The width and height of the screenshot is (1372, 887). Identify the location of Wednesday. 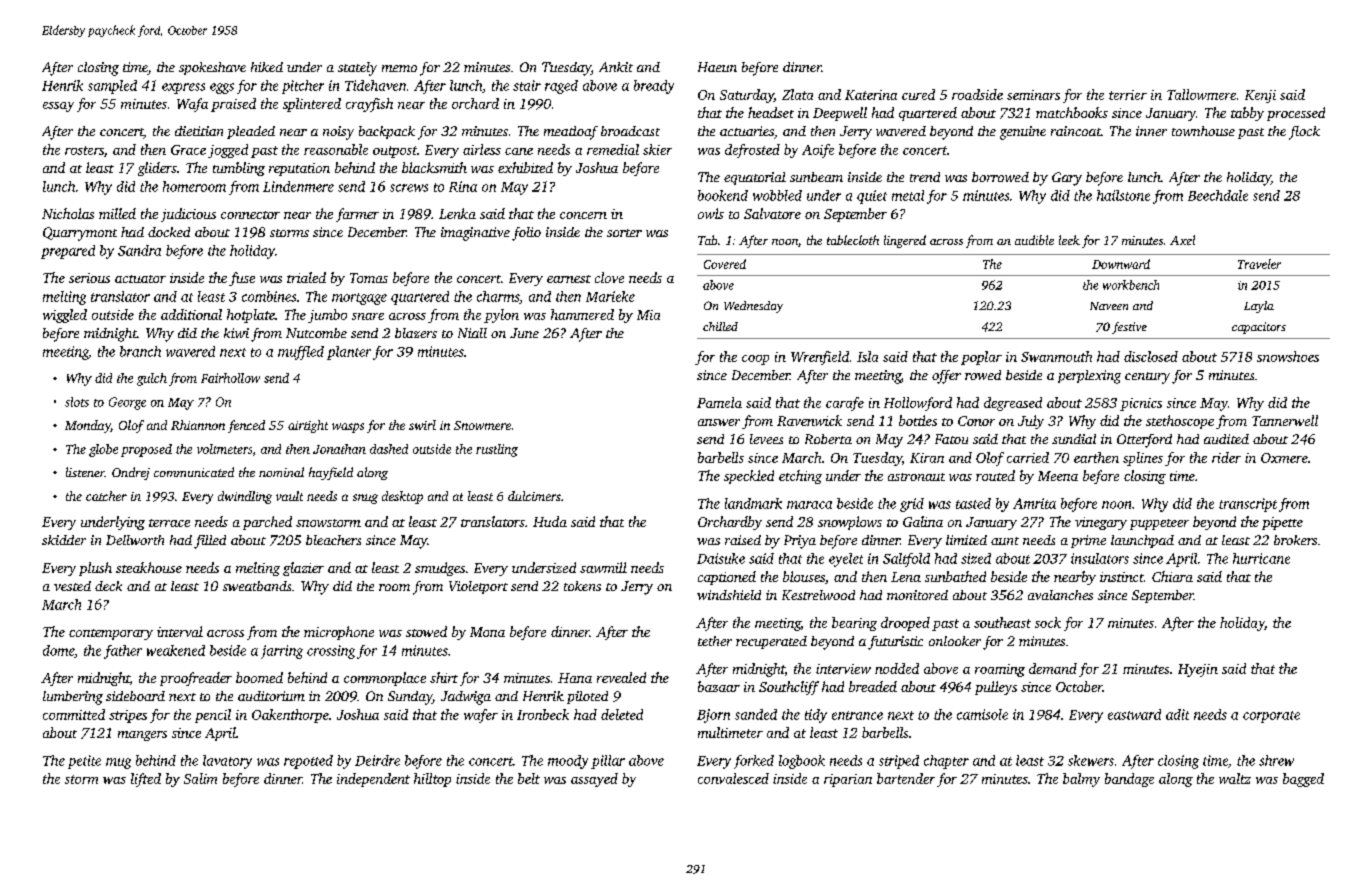
(753, 307).
